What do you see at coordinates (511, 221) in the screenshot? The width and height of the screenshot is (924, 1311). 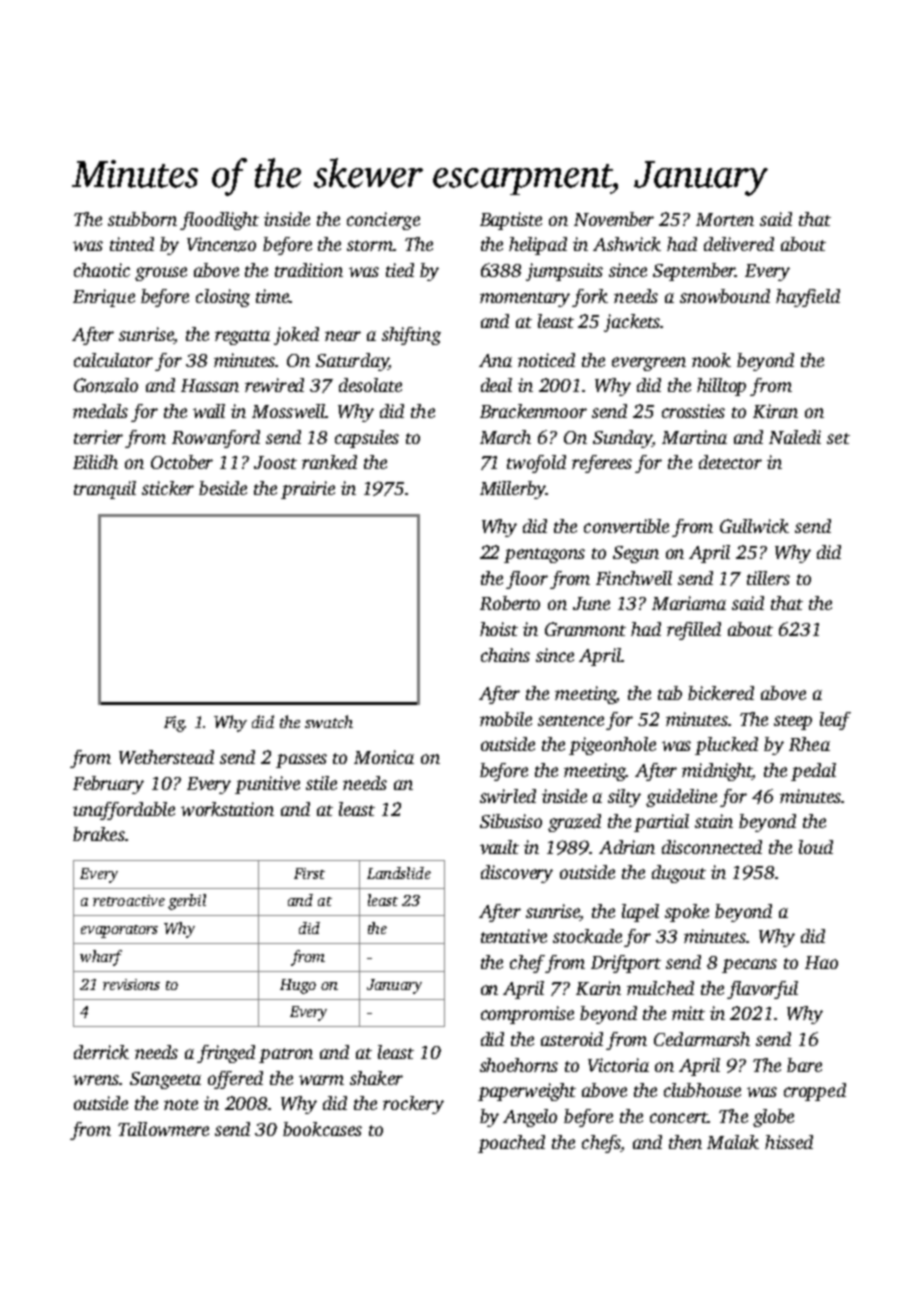 I see `Baptiste` at bounding box center [511, 221].
